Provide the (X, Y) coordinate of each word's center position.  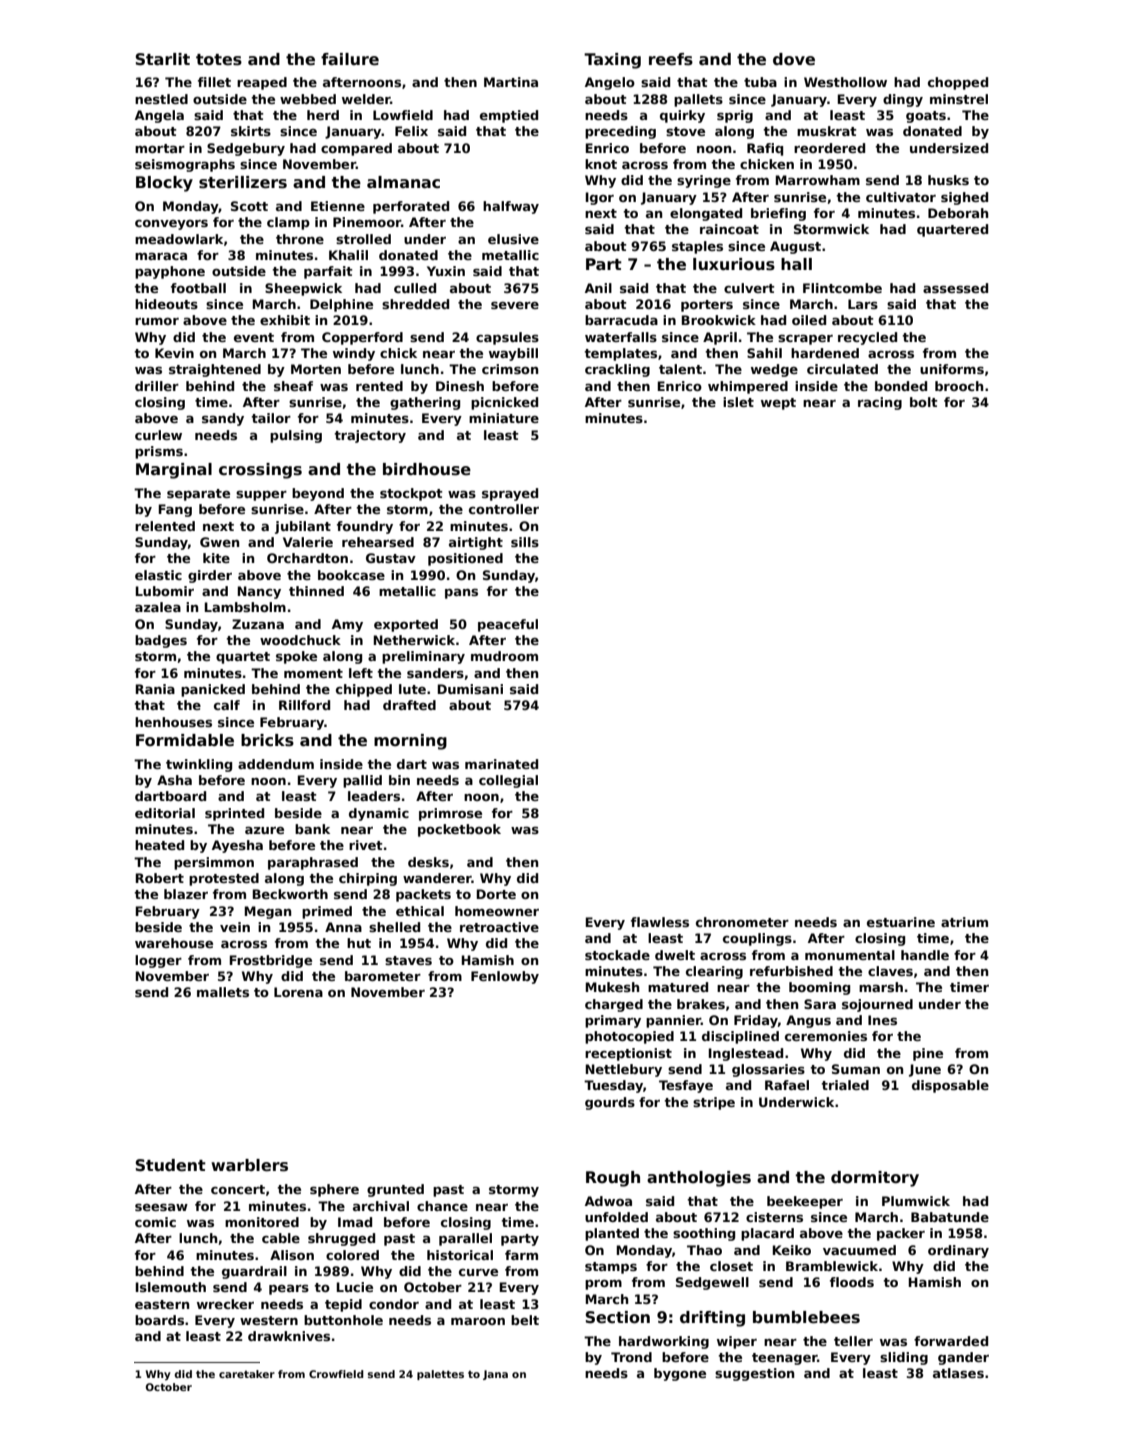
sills (525, 542)
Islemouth (171, 1287)
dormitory (875, 1179)
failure (350, 59)
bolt (924, 402)
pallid (362, 781)
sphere (334, 1190)
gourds (610, 1103)
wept (778, 404)
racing (880, 403)
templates (620, 354)
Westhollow (845, 82)
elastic (158, 575)
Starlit (162, 59)
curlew (158, 435)
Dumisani (470, 689)
